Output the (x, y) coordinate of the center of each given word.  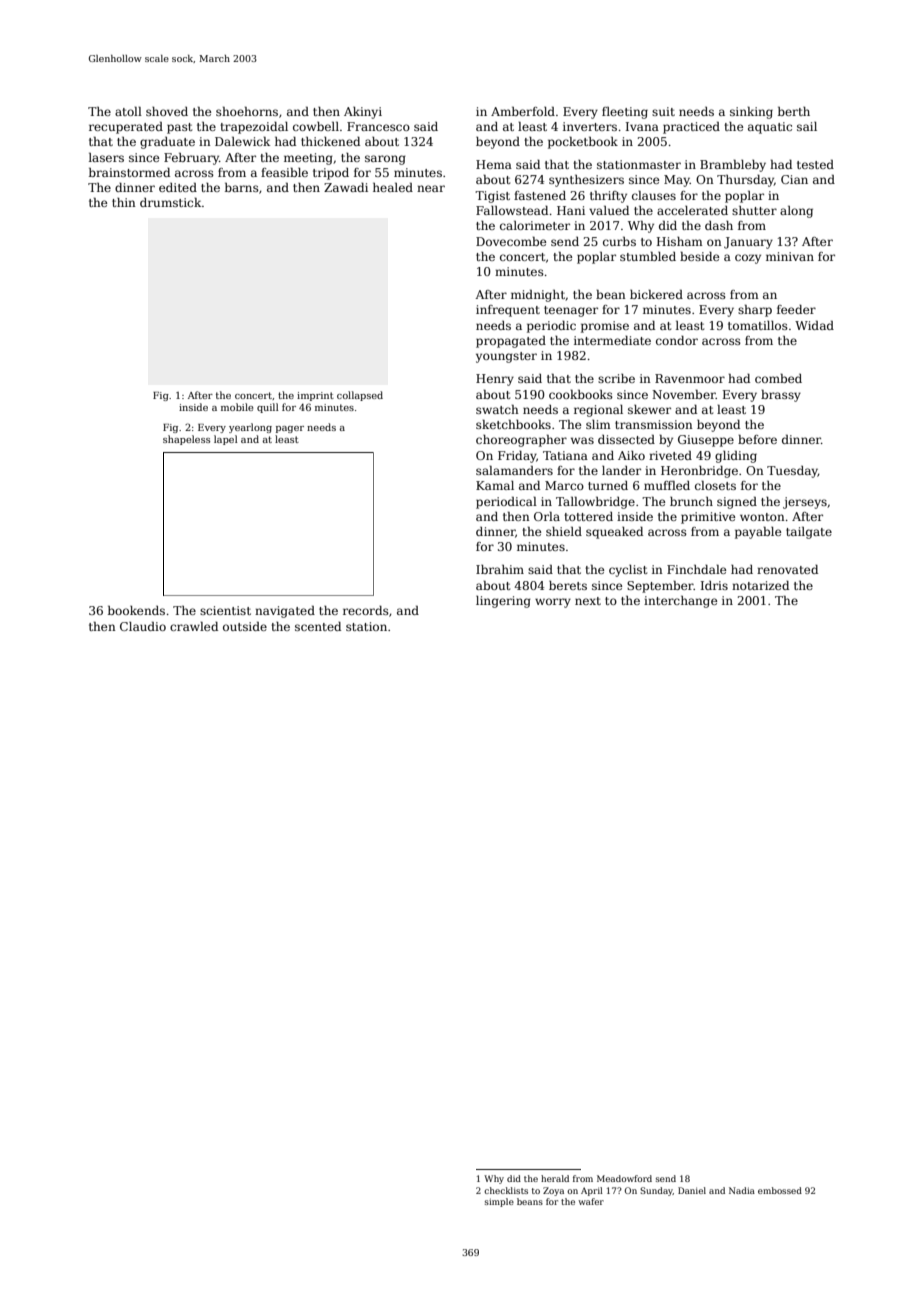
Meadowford (624, 1178)
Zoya (553, 1191)
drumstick (171, 202)
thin (124, 202)
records (366, 610)
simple (499, 1202)
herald (555, 1178)
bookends (136, 610)
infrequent (508, 311)
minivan (790, 256)
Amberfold (523, 111)
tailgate (809, 533)
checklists (506, 1190)
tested (815, 164)
